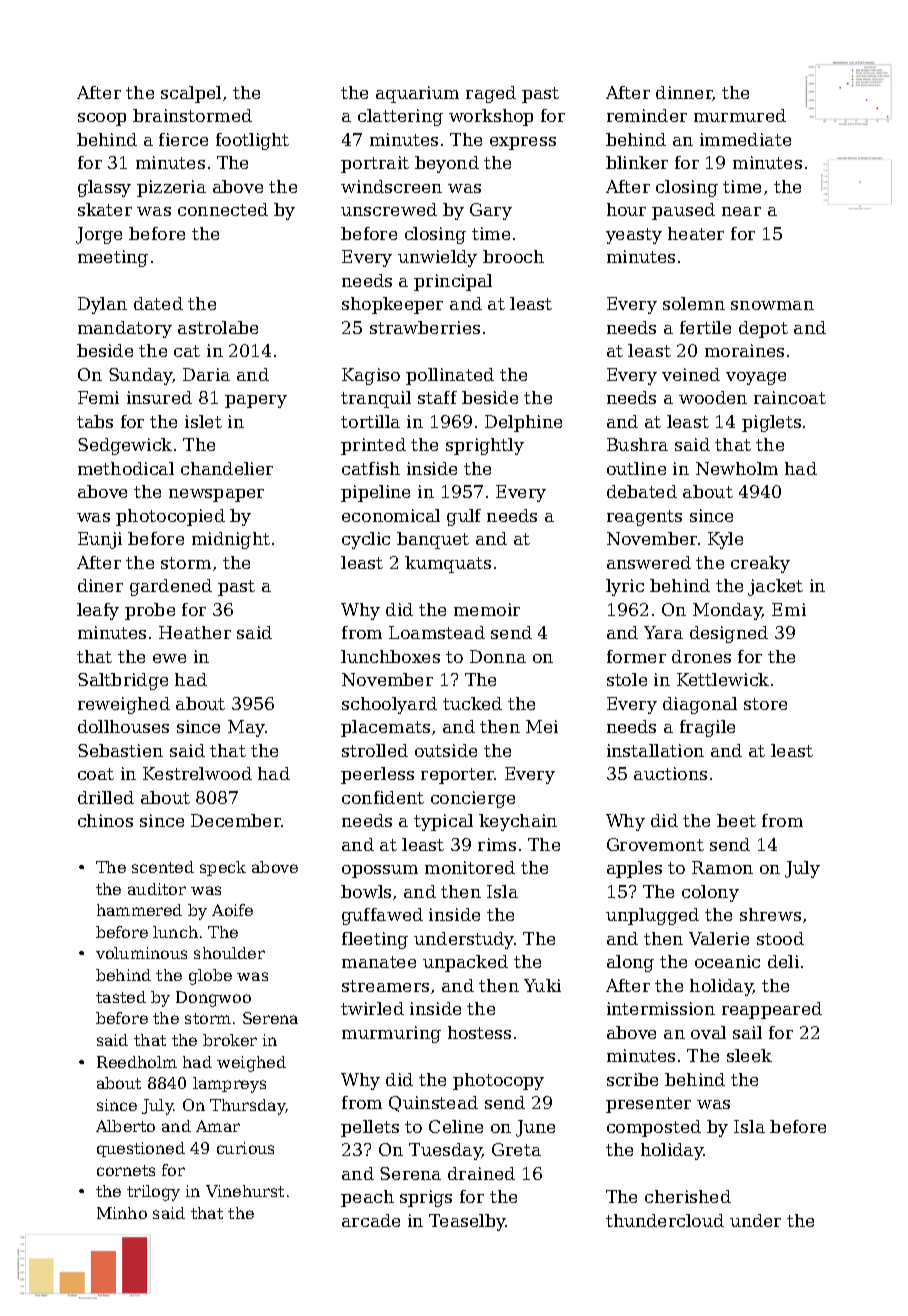 The height and width of the screenshot is (1316, 908). Describe the element at coordinates (121, 997) in the screenshot. I see `tasted` at that location.
